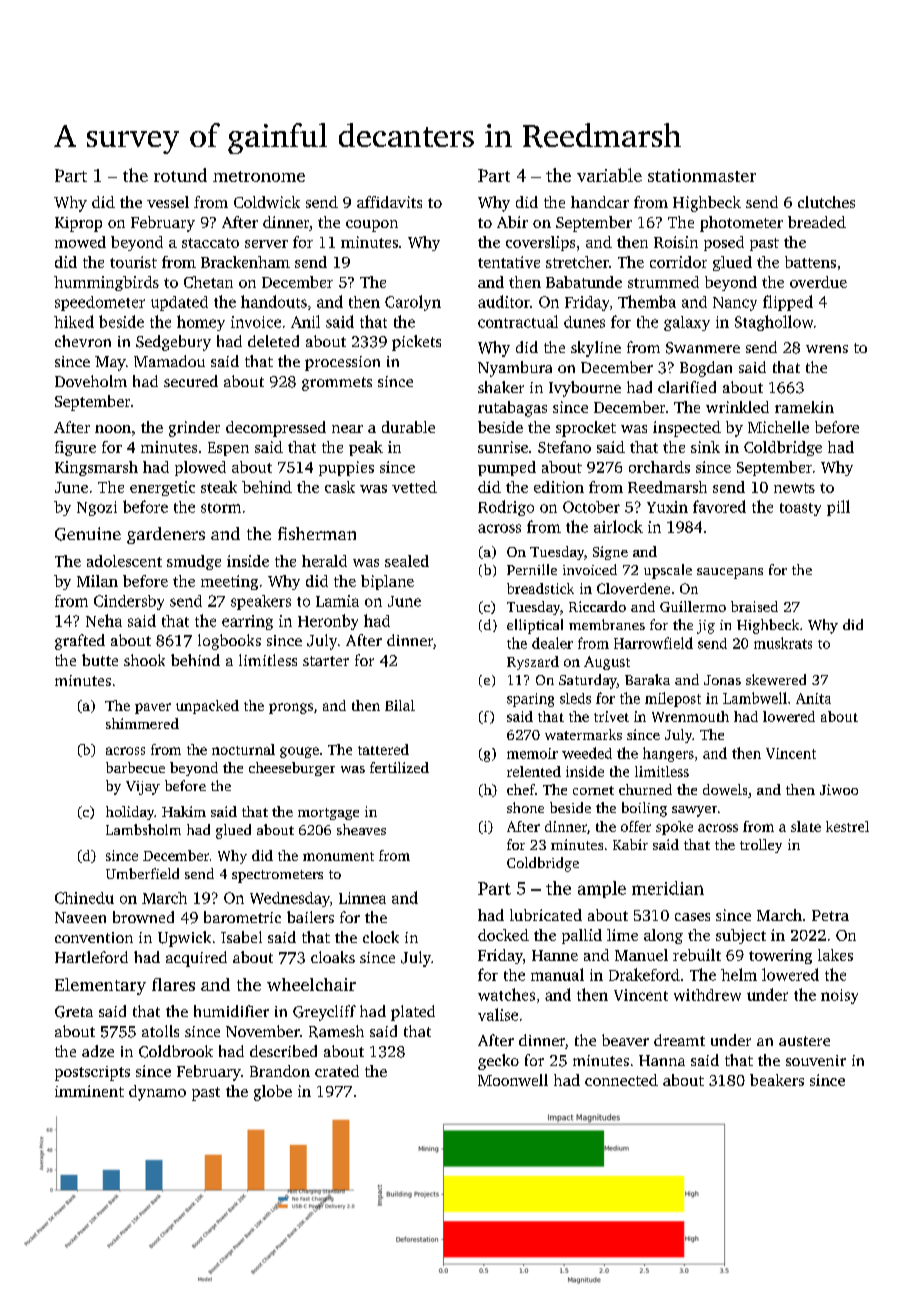 The image size is (924, 1308). I want to click on Ngozi, so click(97, 508).
